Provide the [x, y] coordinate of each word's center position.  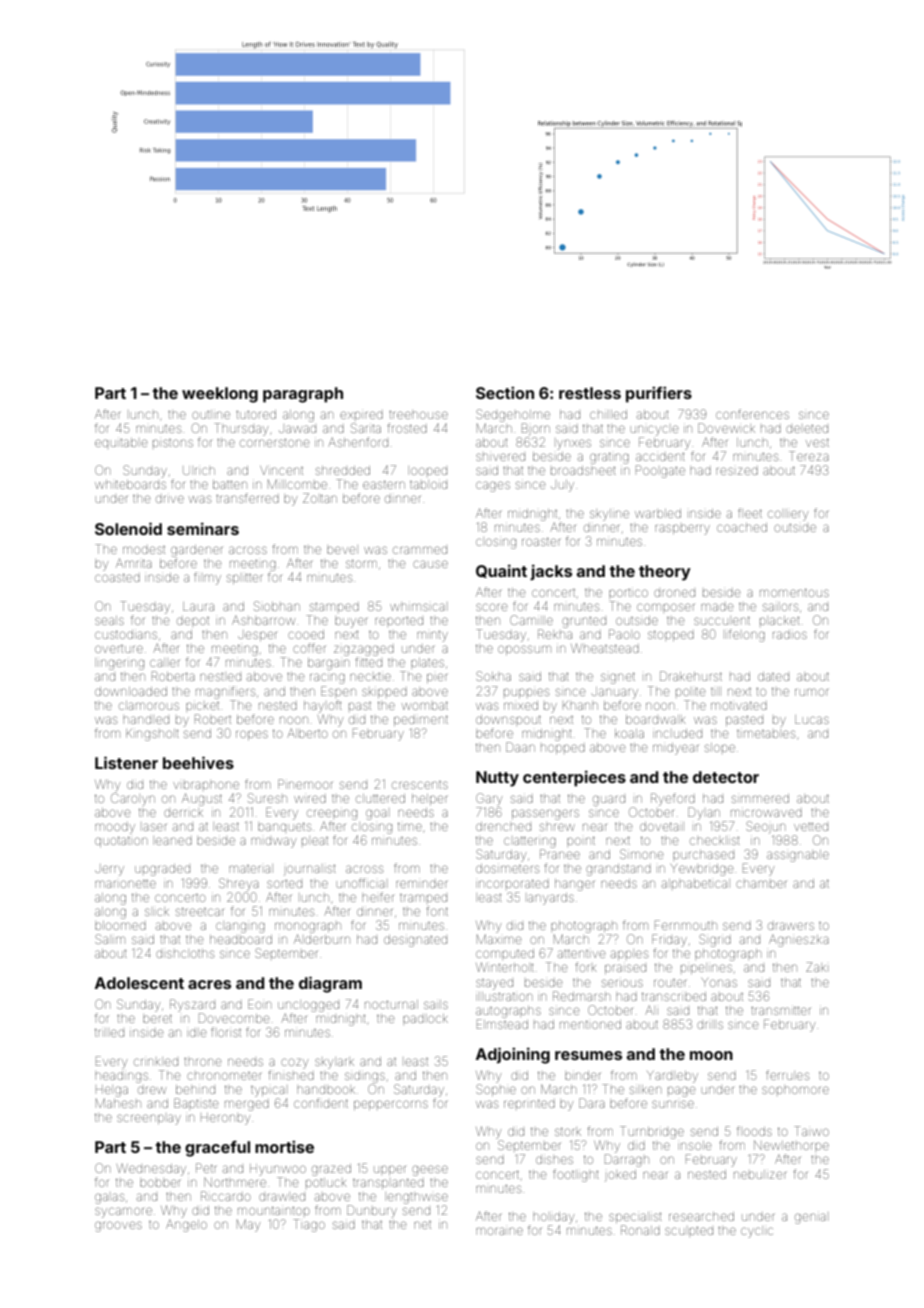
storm [361, 563]
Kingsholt [152, 735]
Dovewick [726, 428]
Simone [641, 854]
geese [430, 1170]
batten [230, 484]
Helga [112, 1091]
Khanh [580, 705]
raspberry [682, 529]
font [437, 911]
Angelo [186, 1226]
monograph [308, 927]
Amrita [134, 563]
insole [696, 1145]
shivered [500, 457]
